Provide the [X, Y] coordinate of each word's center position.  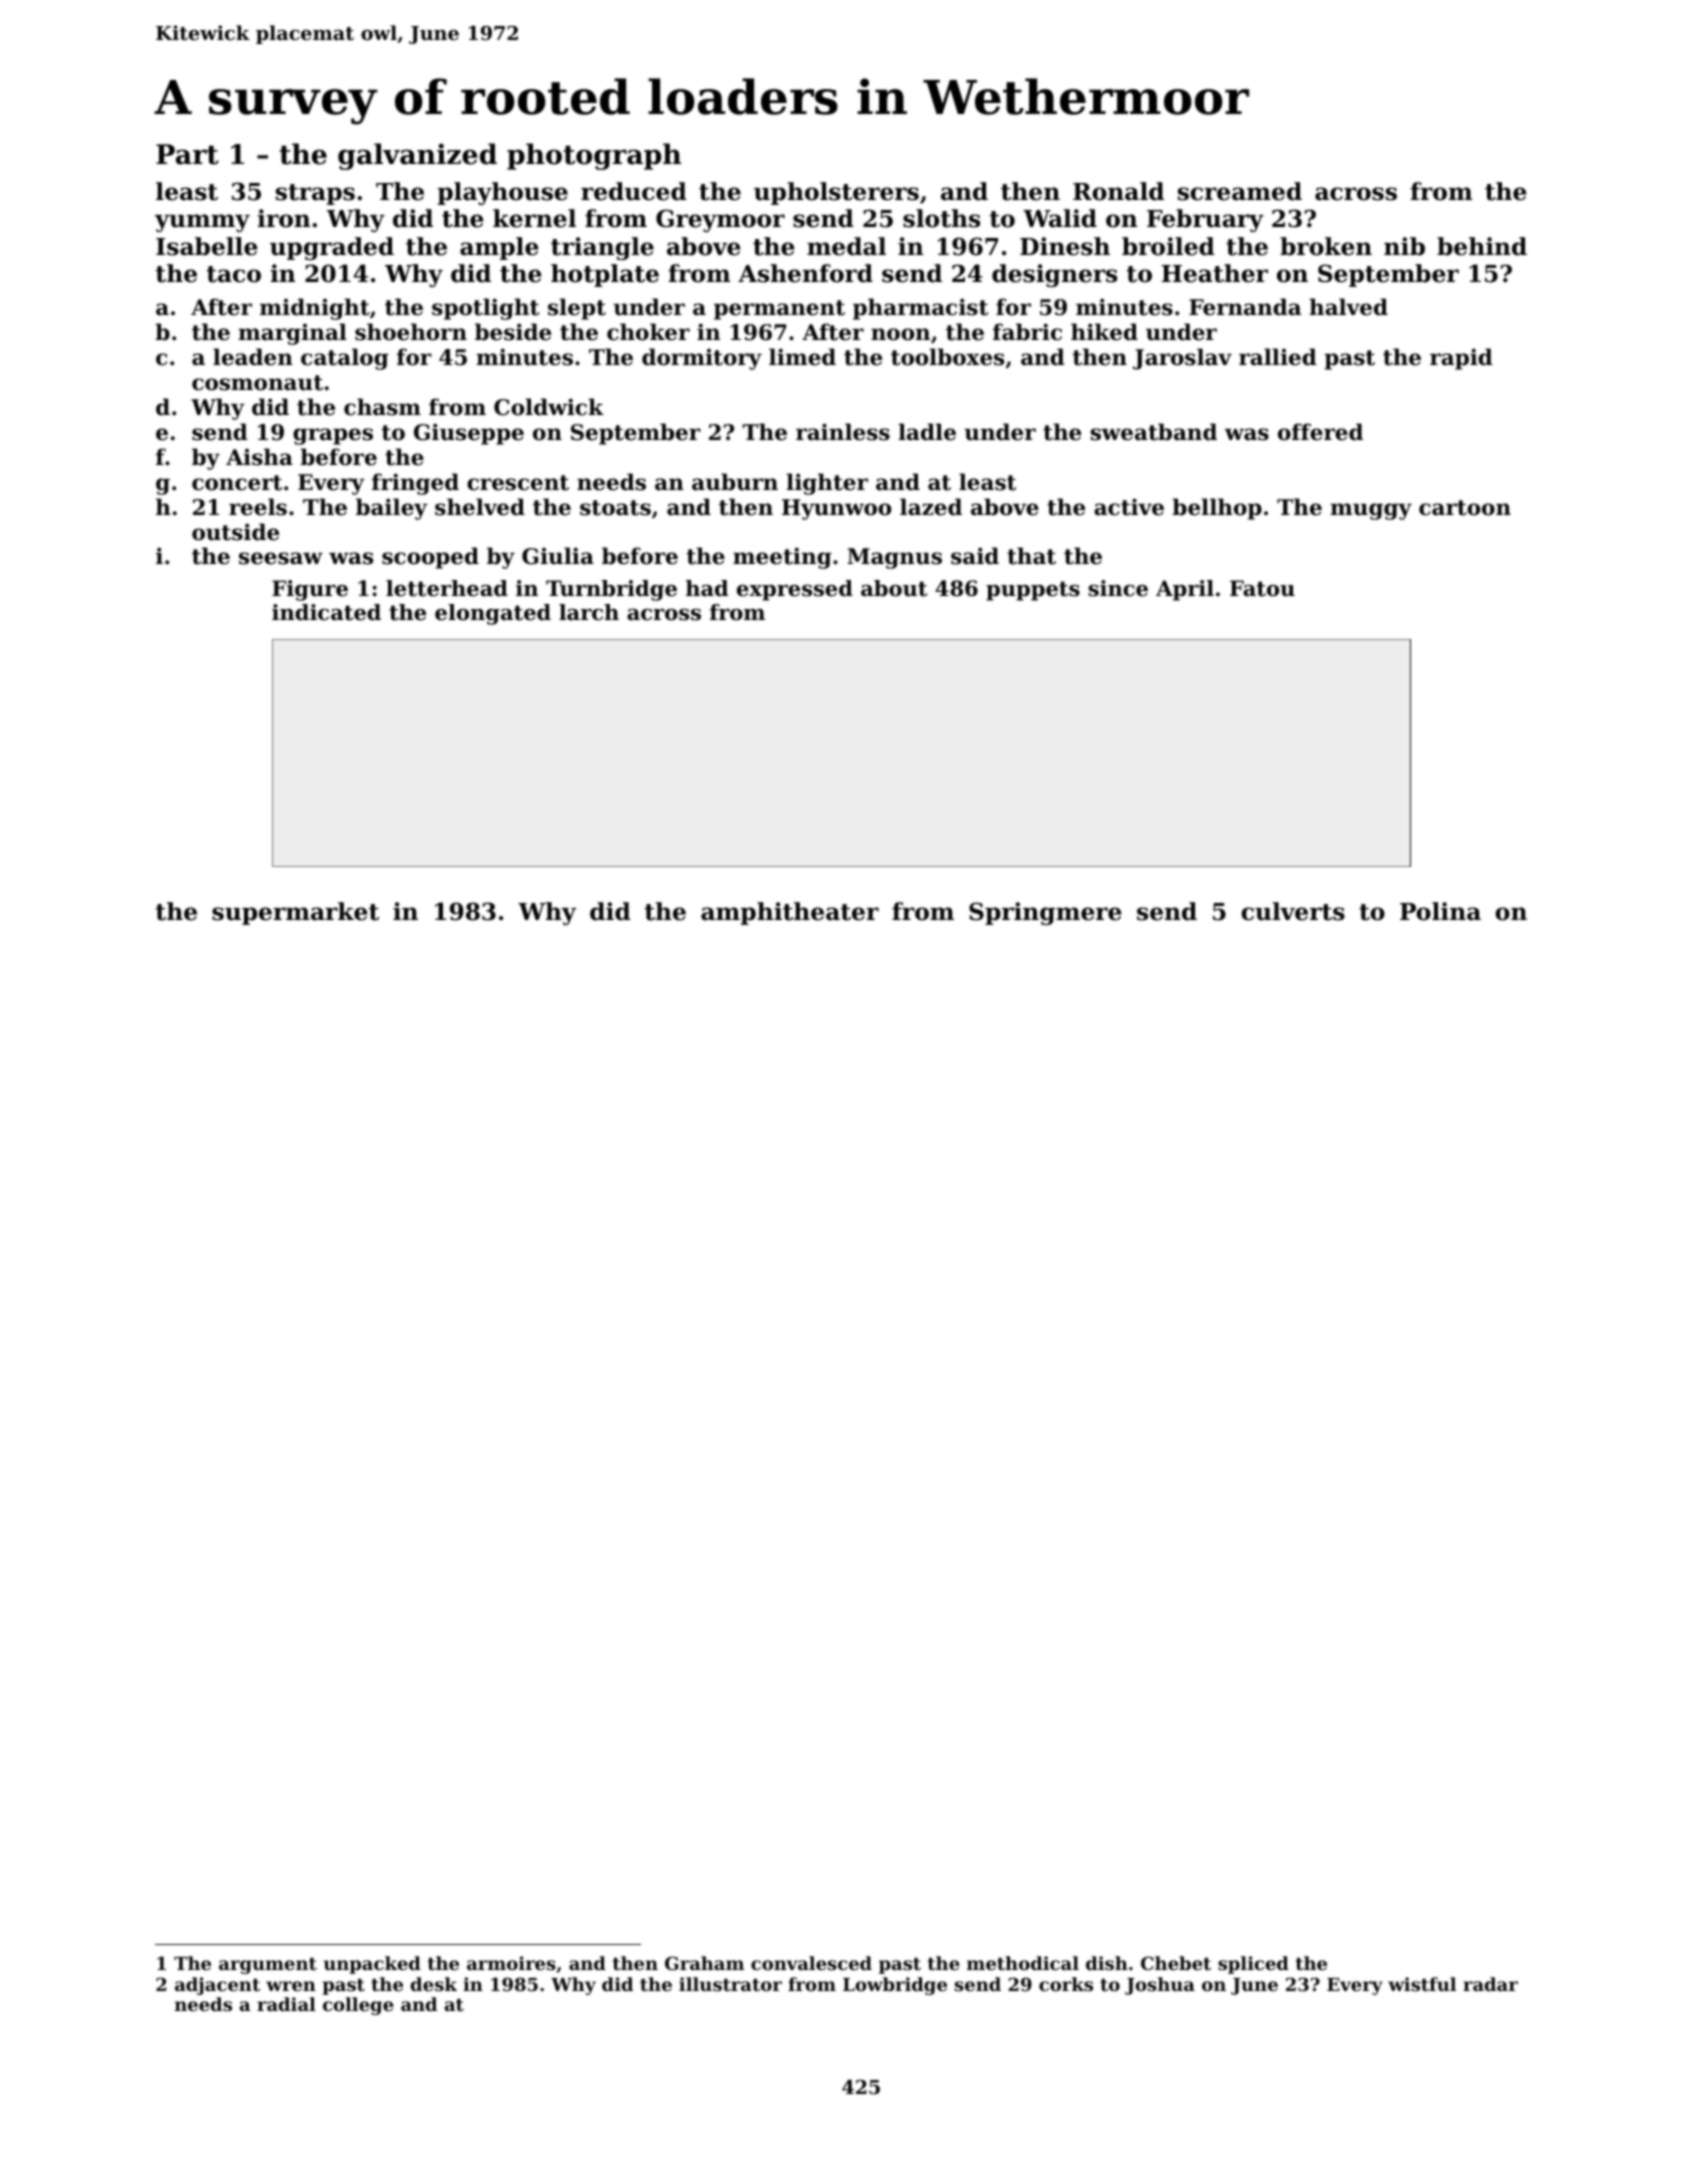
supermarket [295, 913]
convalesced [811, 1963]
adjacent [217, 1986]
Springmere [1045, 913]
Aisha [259, 457]
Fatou [1262, 588]
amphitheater [790, 913]
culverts [1293, 911]
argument [268, 1966]
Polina [1440, 911]
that [1031, 556]
